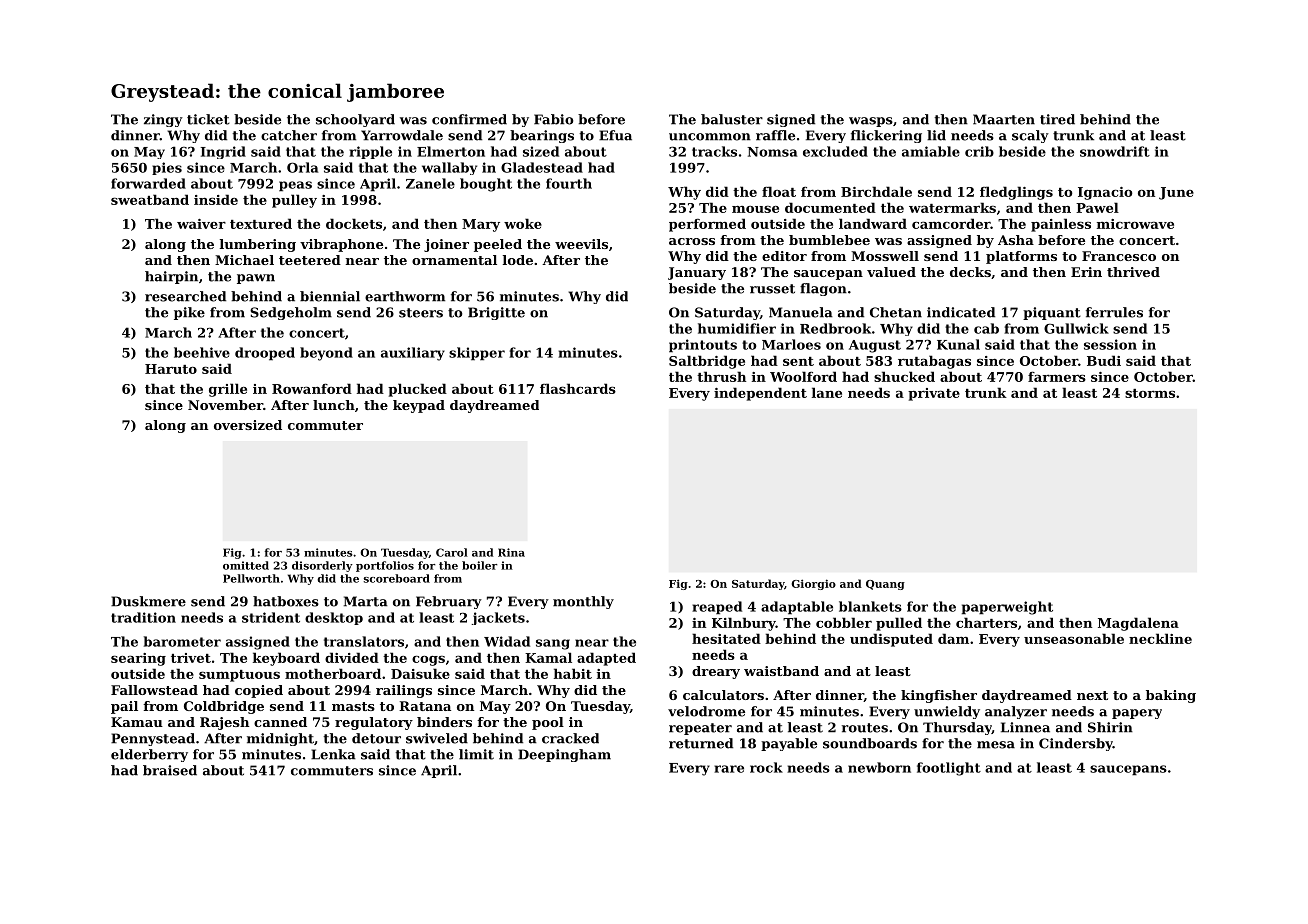 This screenshot has width=1308, height=924. What do you see at coordinates (1021, 257) in the screenshot?
I see `platforms` at bounding box center [1021, 257].
